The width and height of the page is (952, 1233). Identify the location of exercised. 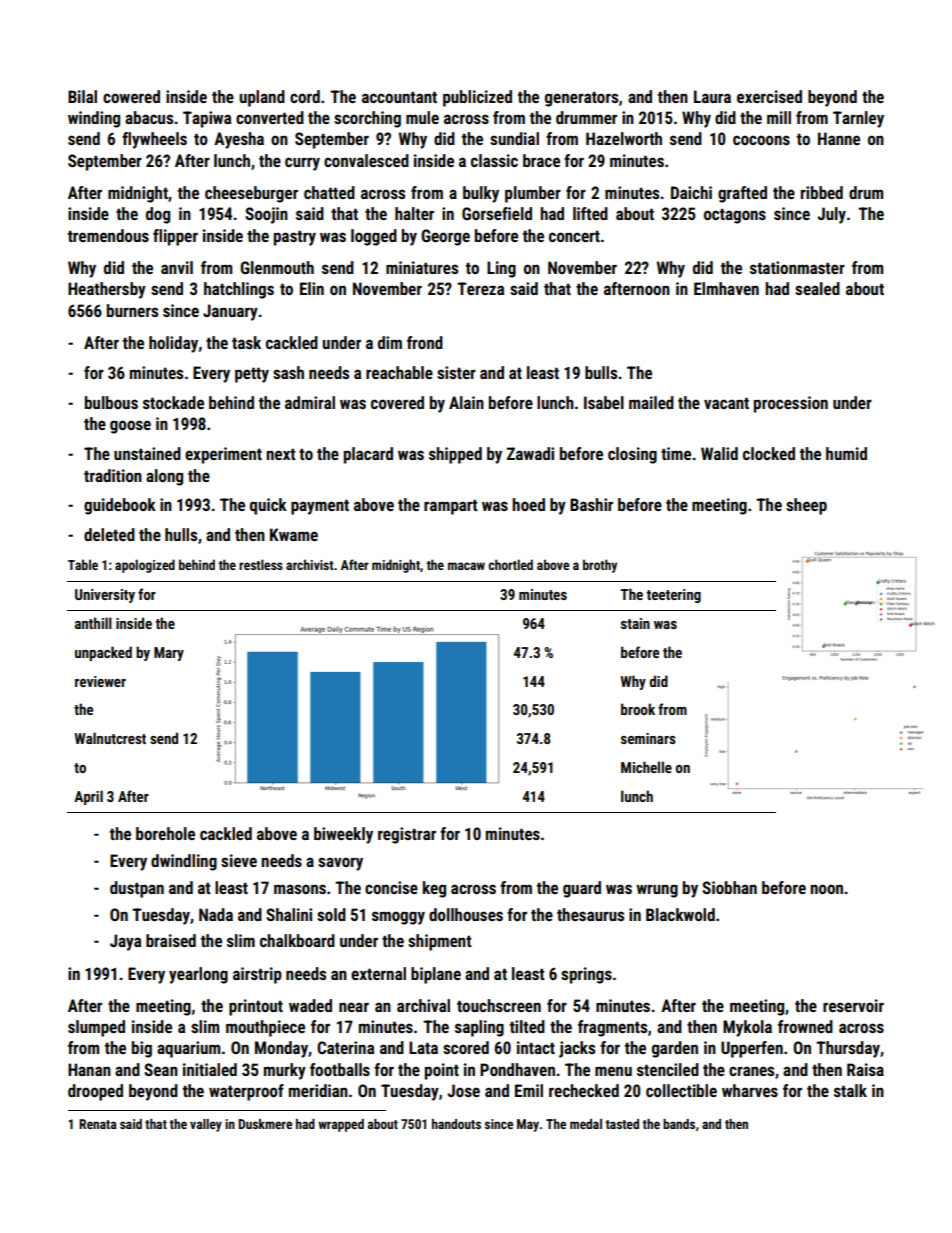
(769, 96).
